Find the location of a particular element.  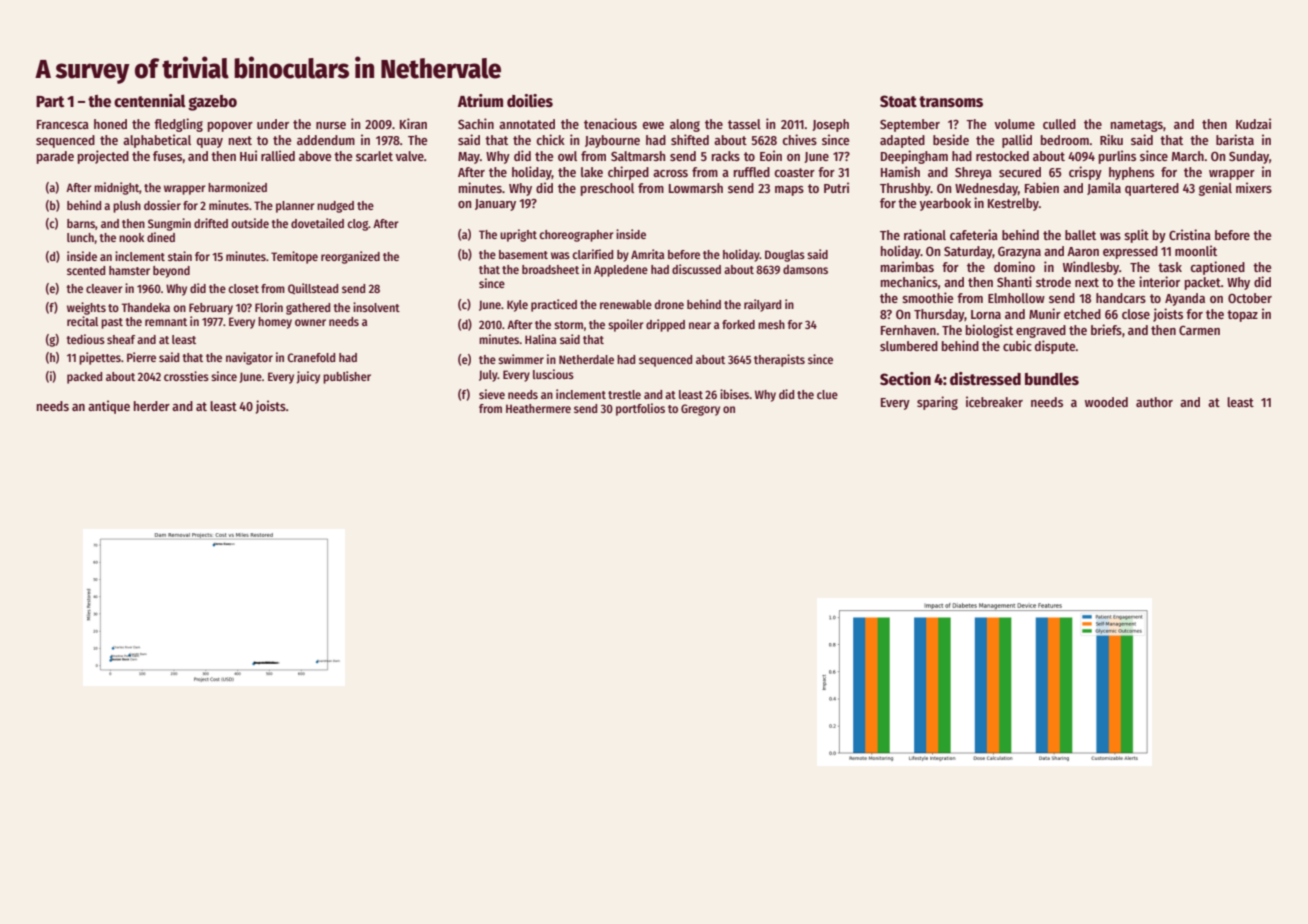

basement is located at coordinates (523, 254).
